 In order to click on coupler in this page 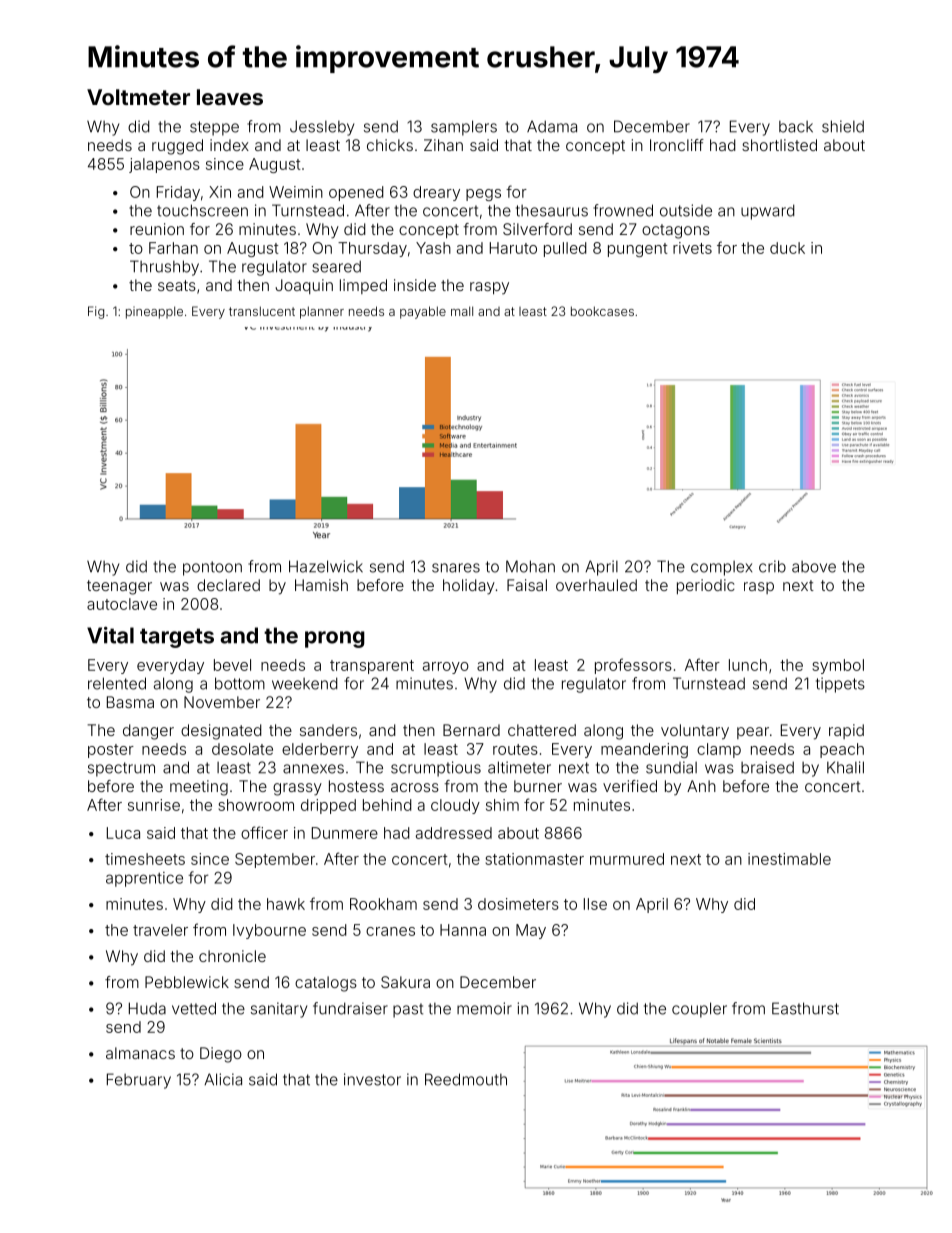, I will do `click(699, 1010)`.
